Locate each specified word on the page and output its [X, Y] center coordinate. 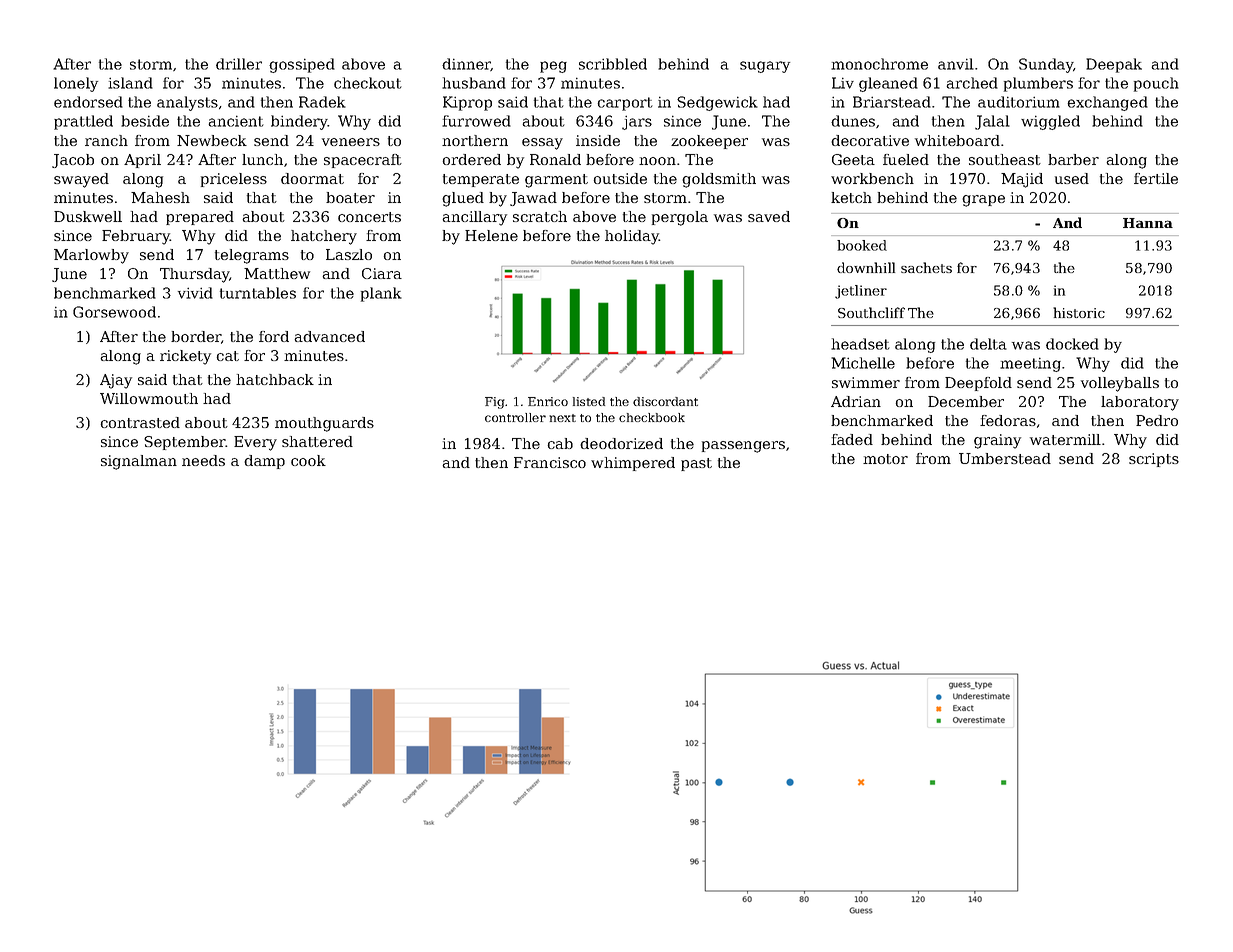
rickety [185, 357]
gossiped [302, 65]
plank [381, 294]
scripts [1154, 460]
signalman [139, 462]
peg [553, 67]
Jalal [992, 122]
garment [556, 181]
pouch [1156, 84]
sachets [926, 267]
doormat [312, 178]
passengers [743, 447]
